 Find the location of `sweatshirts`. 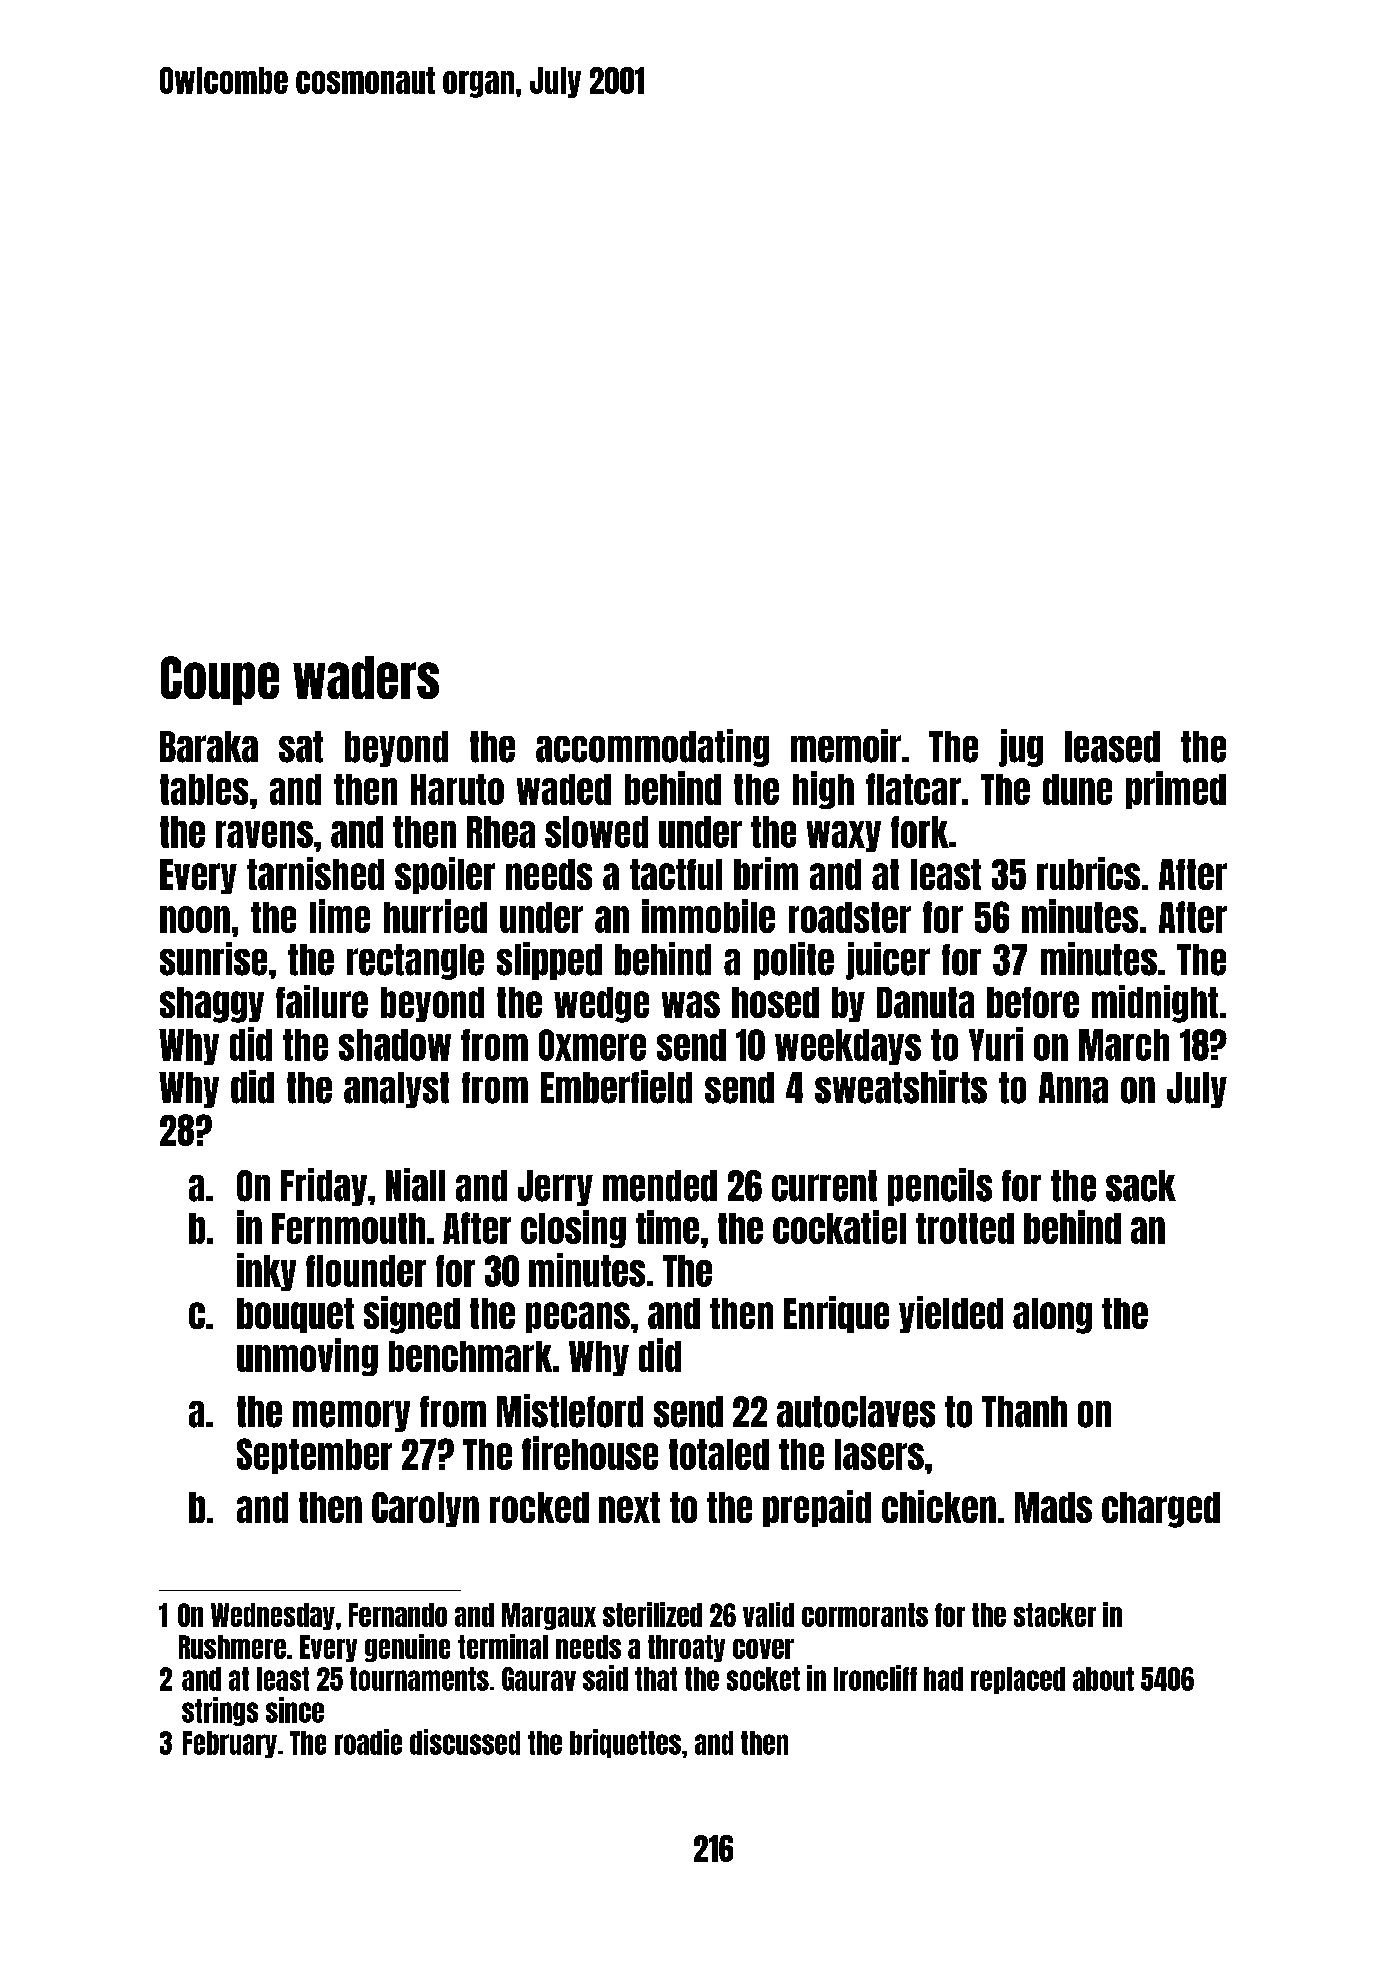

sweatshirts is located at coordinates (901, 1087).
